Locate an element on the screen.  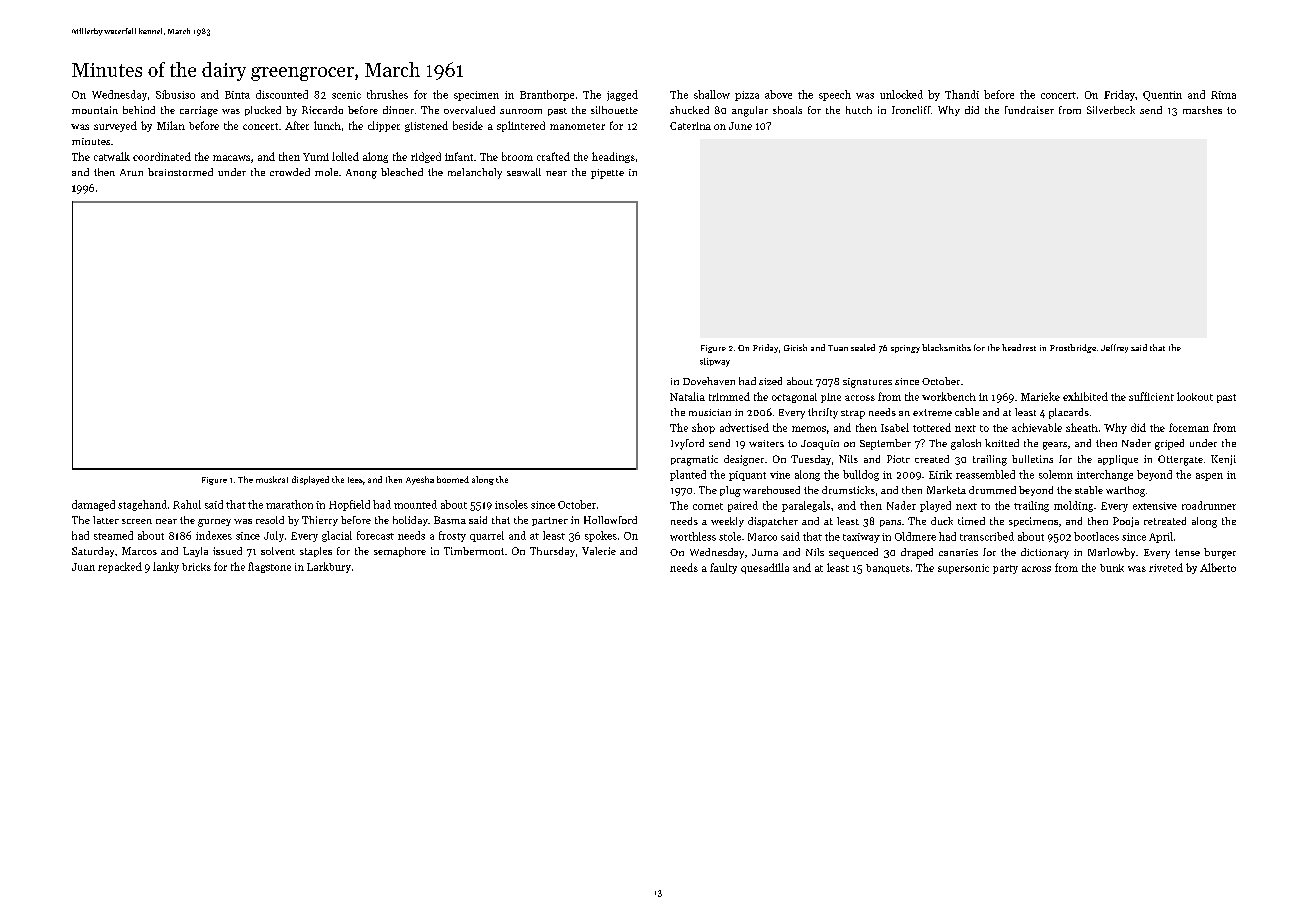
Yumi is located at coordinates (316, 157).
